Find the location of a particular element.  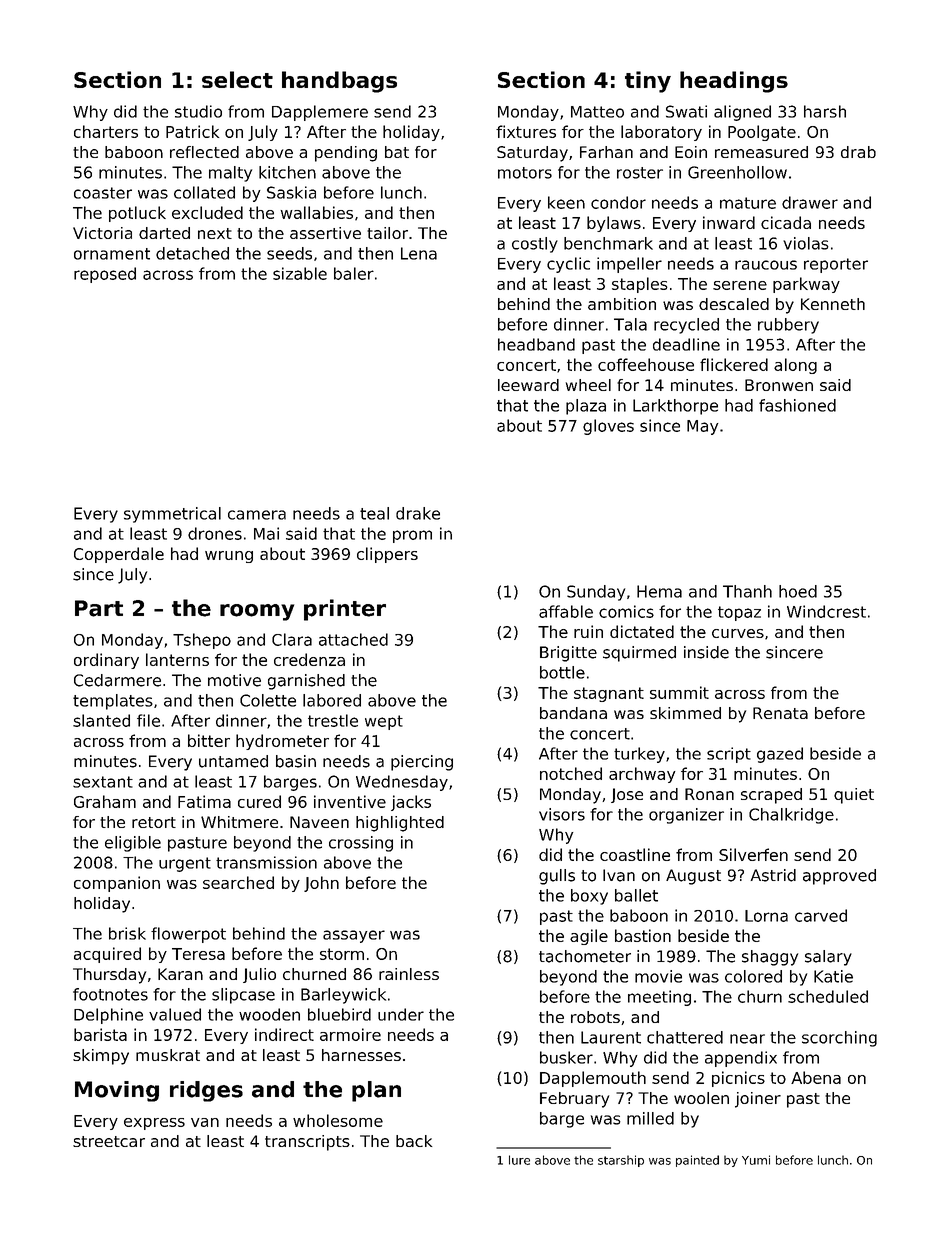

bottle is located at coordinates (562, 672).
